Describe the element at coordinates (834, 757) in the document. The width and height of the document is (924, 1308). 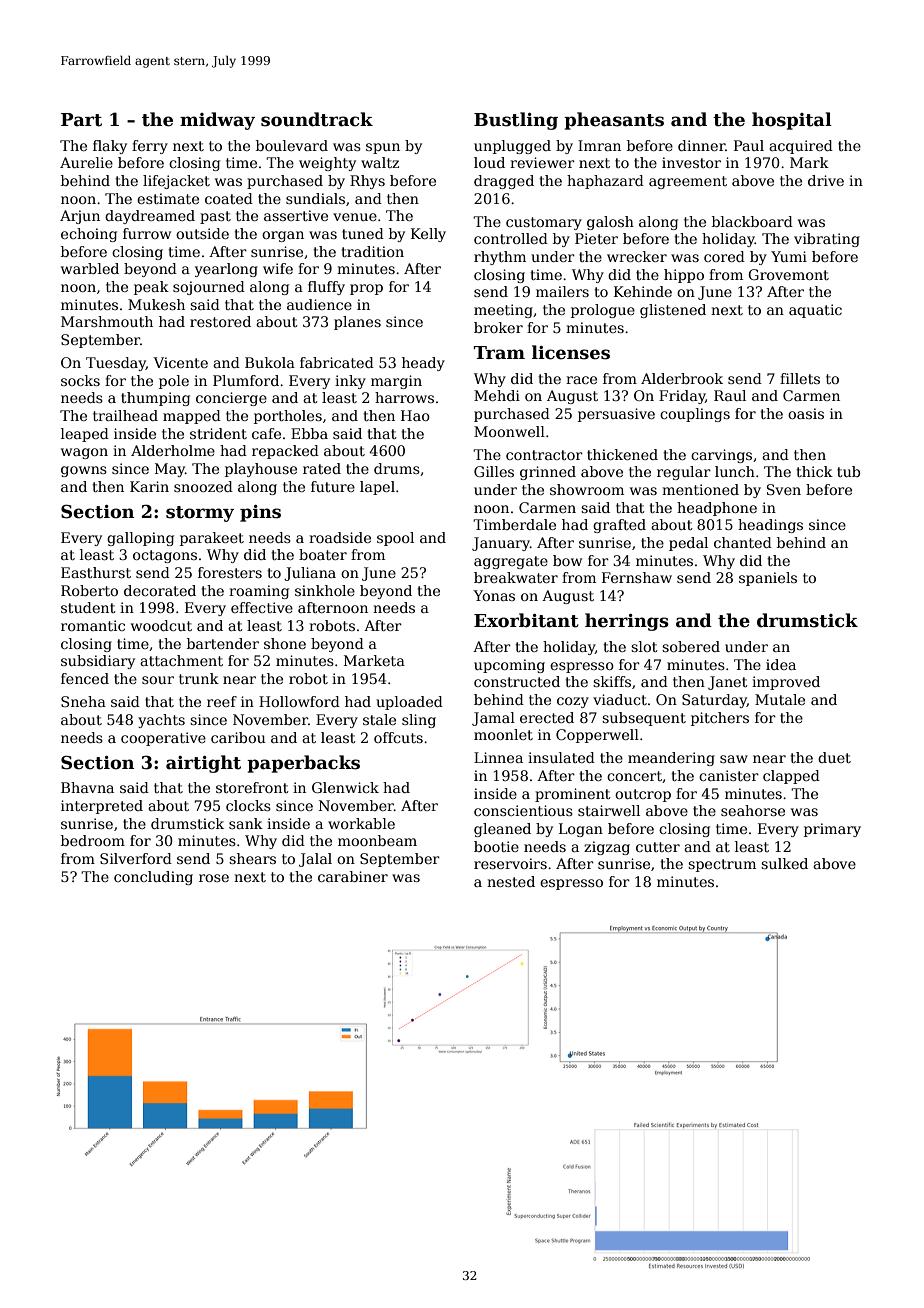
I see `duet` at that location.
